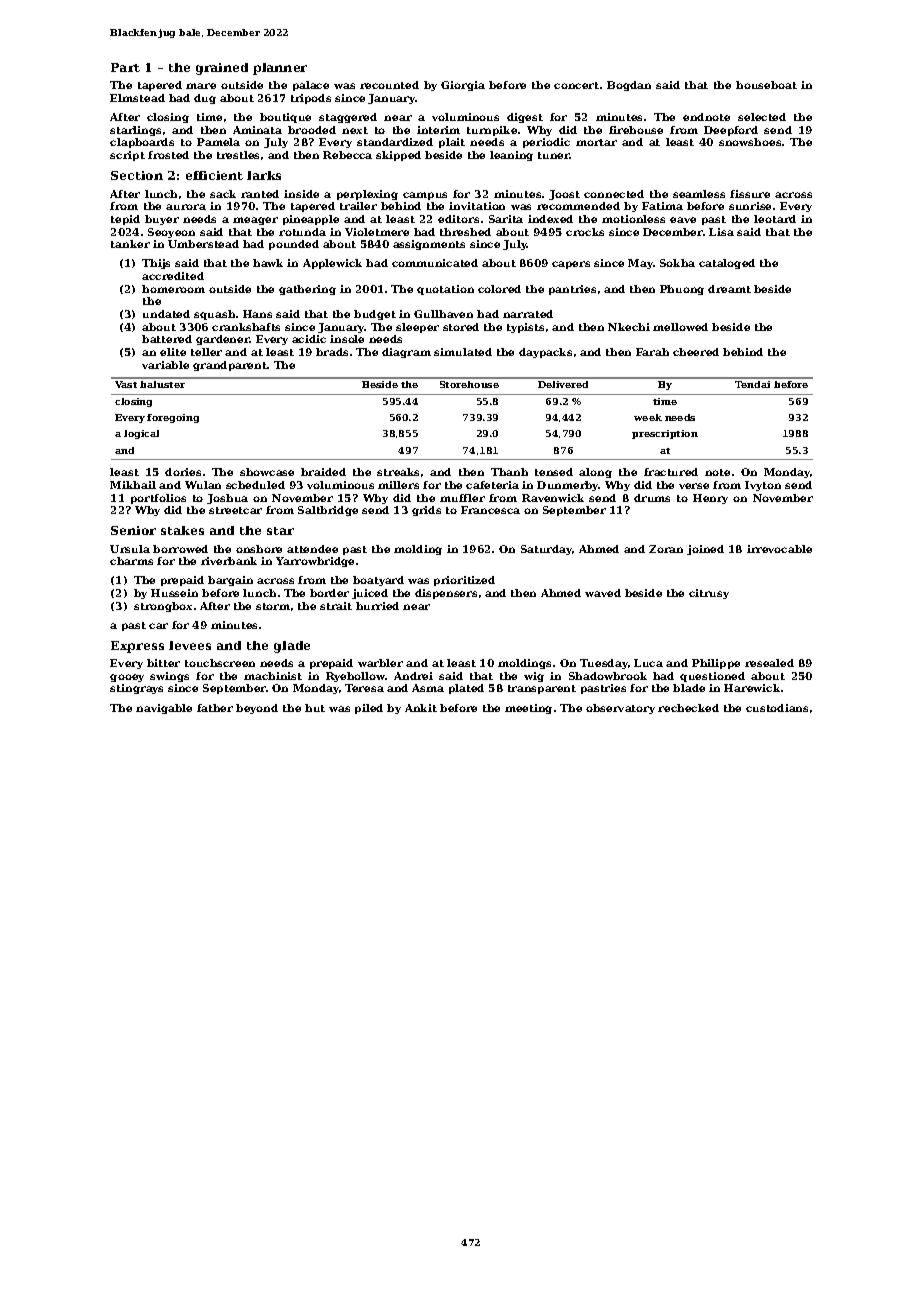  Describe the element at coordinates (292, 647) in the screenshot. I see `glade` at that location.
